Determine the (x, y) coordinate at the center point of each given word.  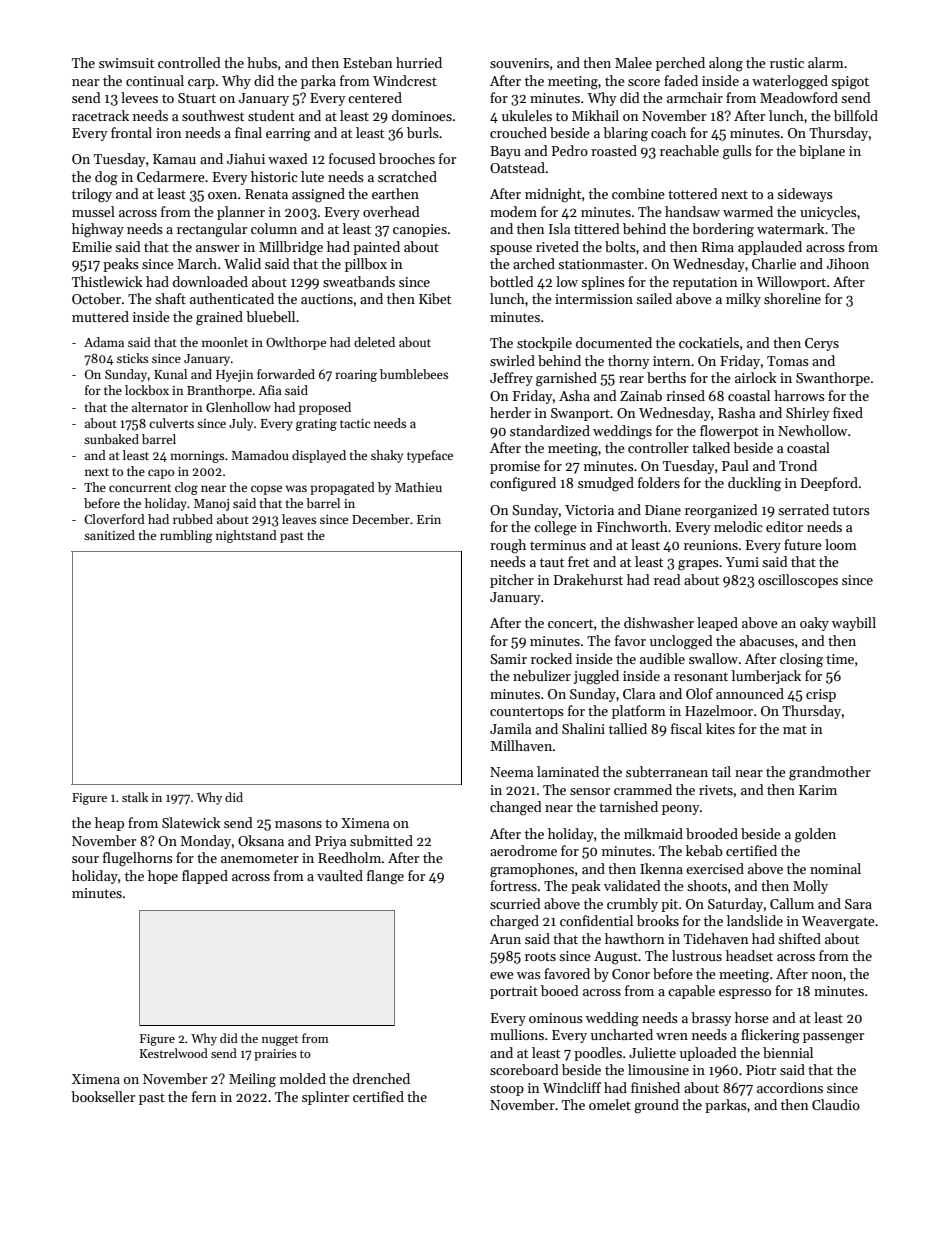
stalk (135, 797)
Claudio (836, 1104)
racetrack (100, 115)
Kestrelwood (174, 1053)
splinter (325, 1098)
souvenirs (519, 63)
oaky (814, 624)
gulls (737, 152)
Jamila (510, 728)
